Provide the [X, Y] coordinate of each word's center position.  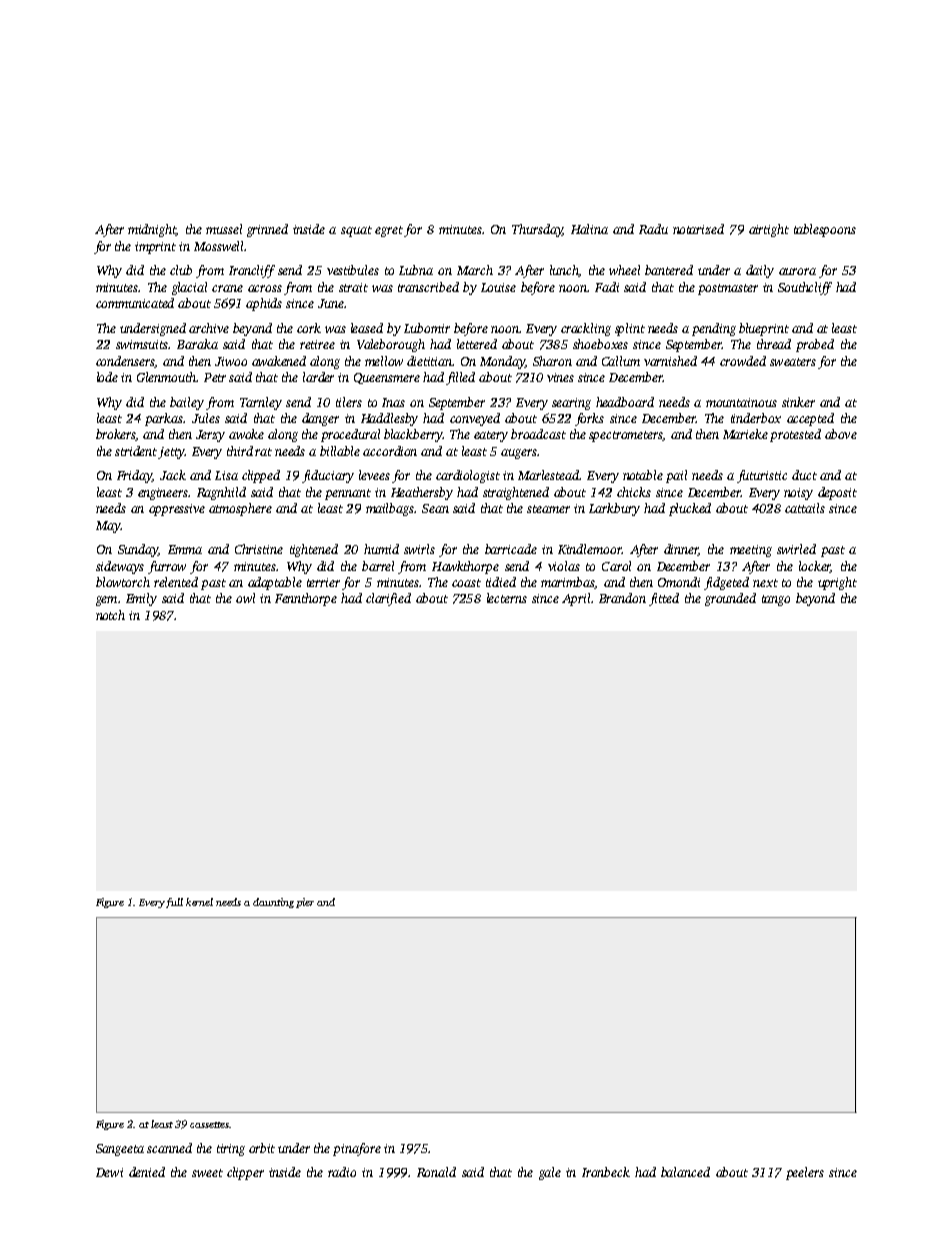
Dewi [109, 1172]
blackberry [413, 435]
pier [305, 903]
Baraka [197, 344]
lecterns [507, 598]
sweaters [793, 362]
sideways [120, 567]
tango [776, 600]
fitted [664, 599]
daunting [273, 903]
